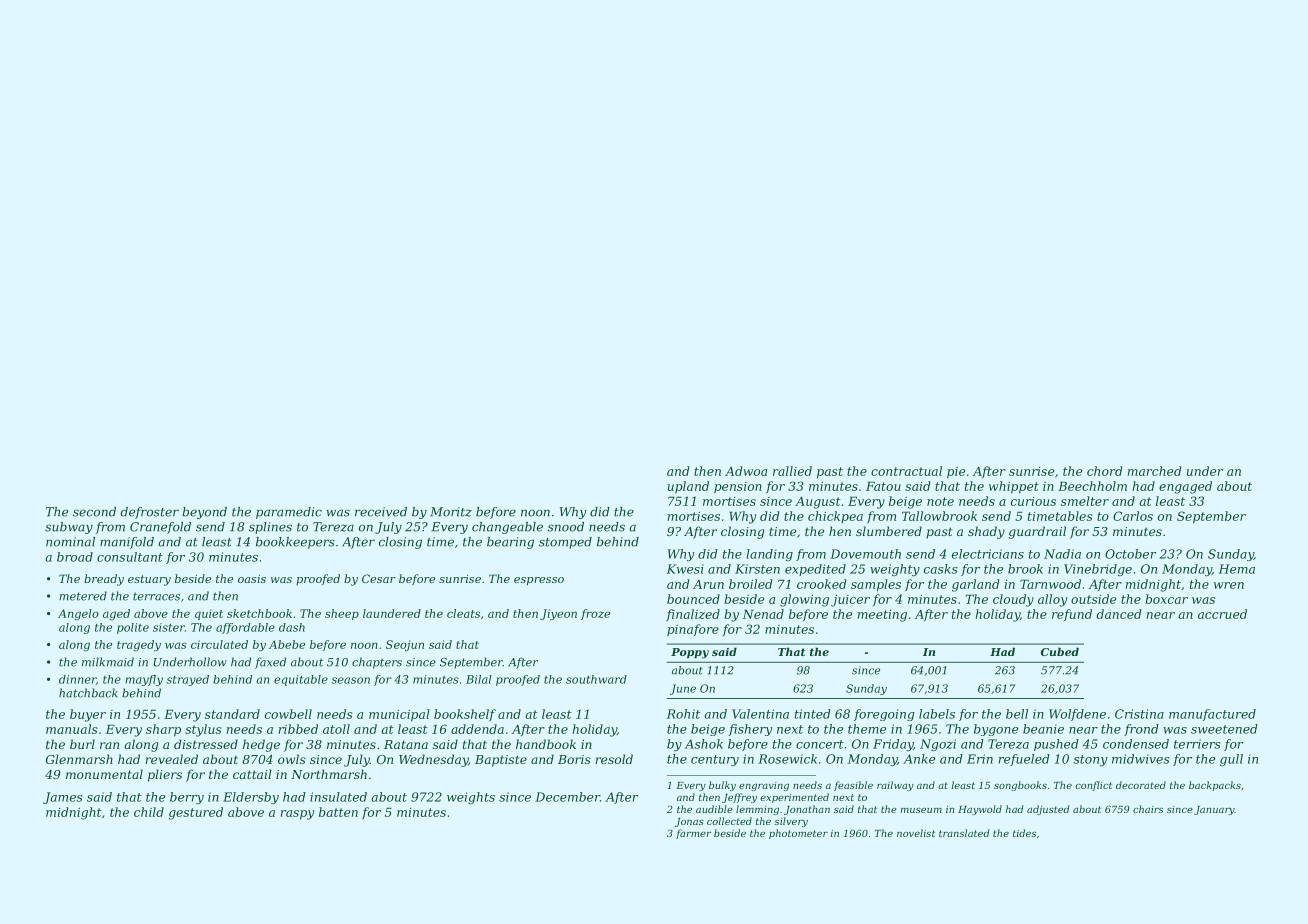 The image size is (1308, 924). I want to click on marched, so click(1154, 471).
